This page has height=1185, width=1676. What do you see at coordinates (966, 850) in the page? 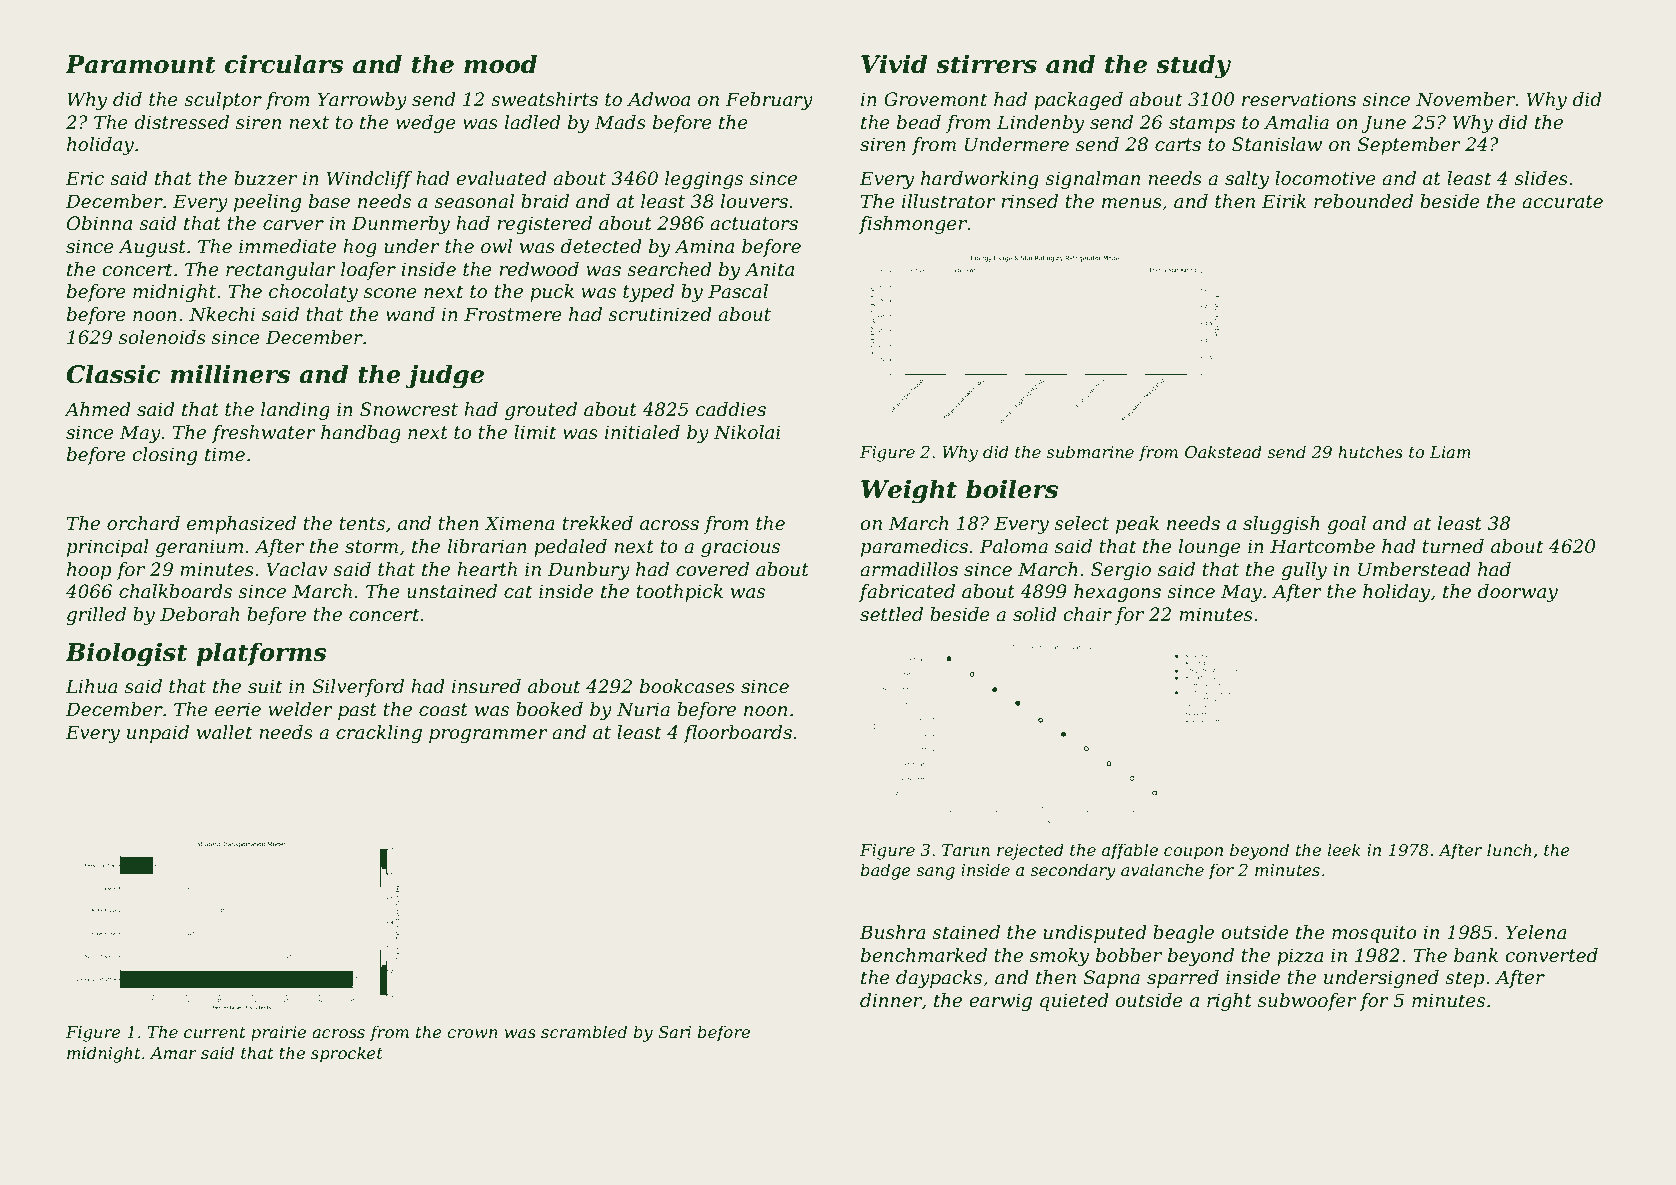
I see `Tarun` at bounding box center [966, 850].
